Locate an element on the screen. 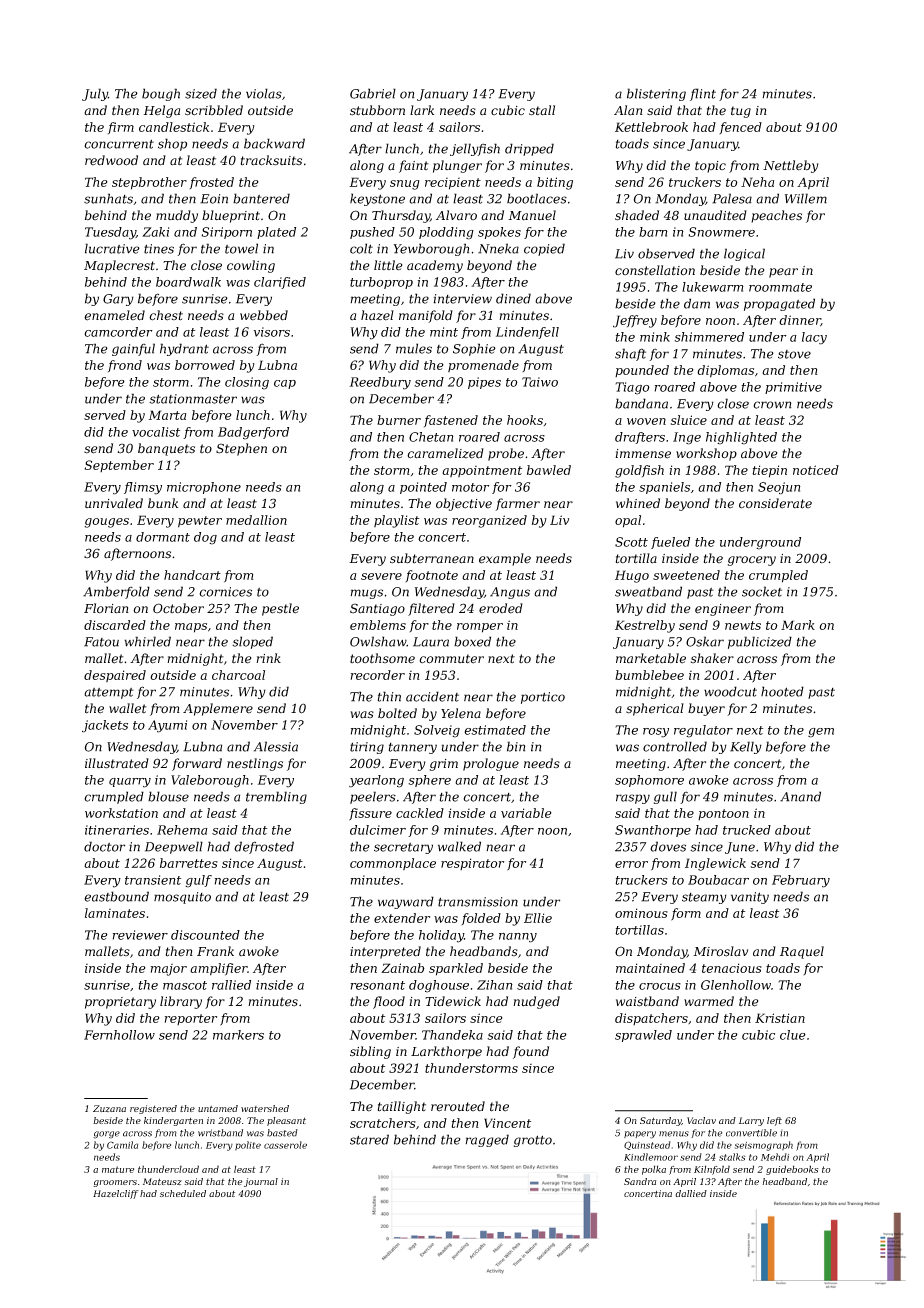 This screenshot has width=924, height=1308. scheduled is located at coordinates (183, 1193).
